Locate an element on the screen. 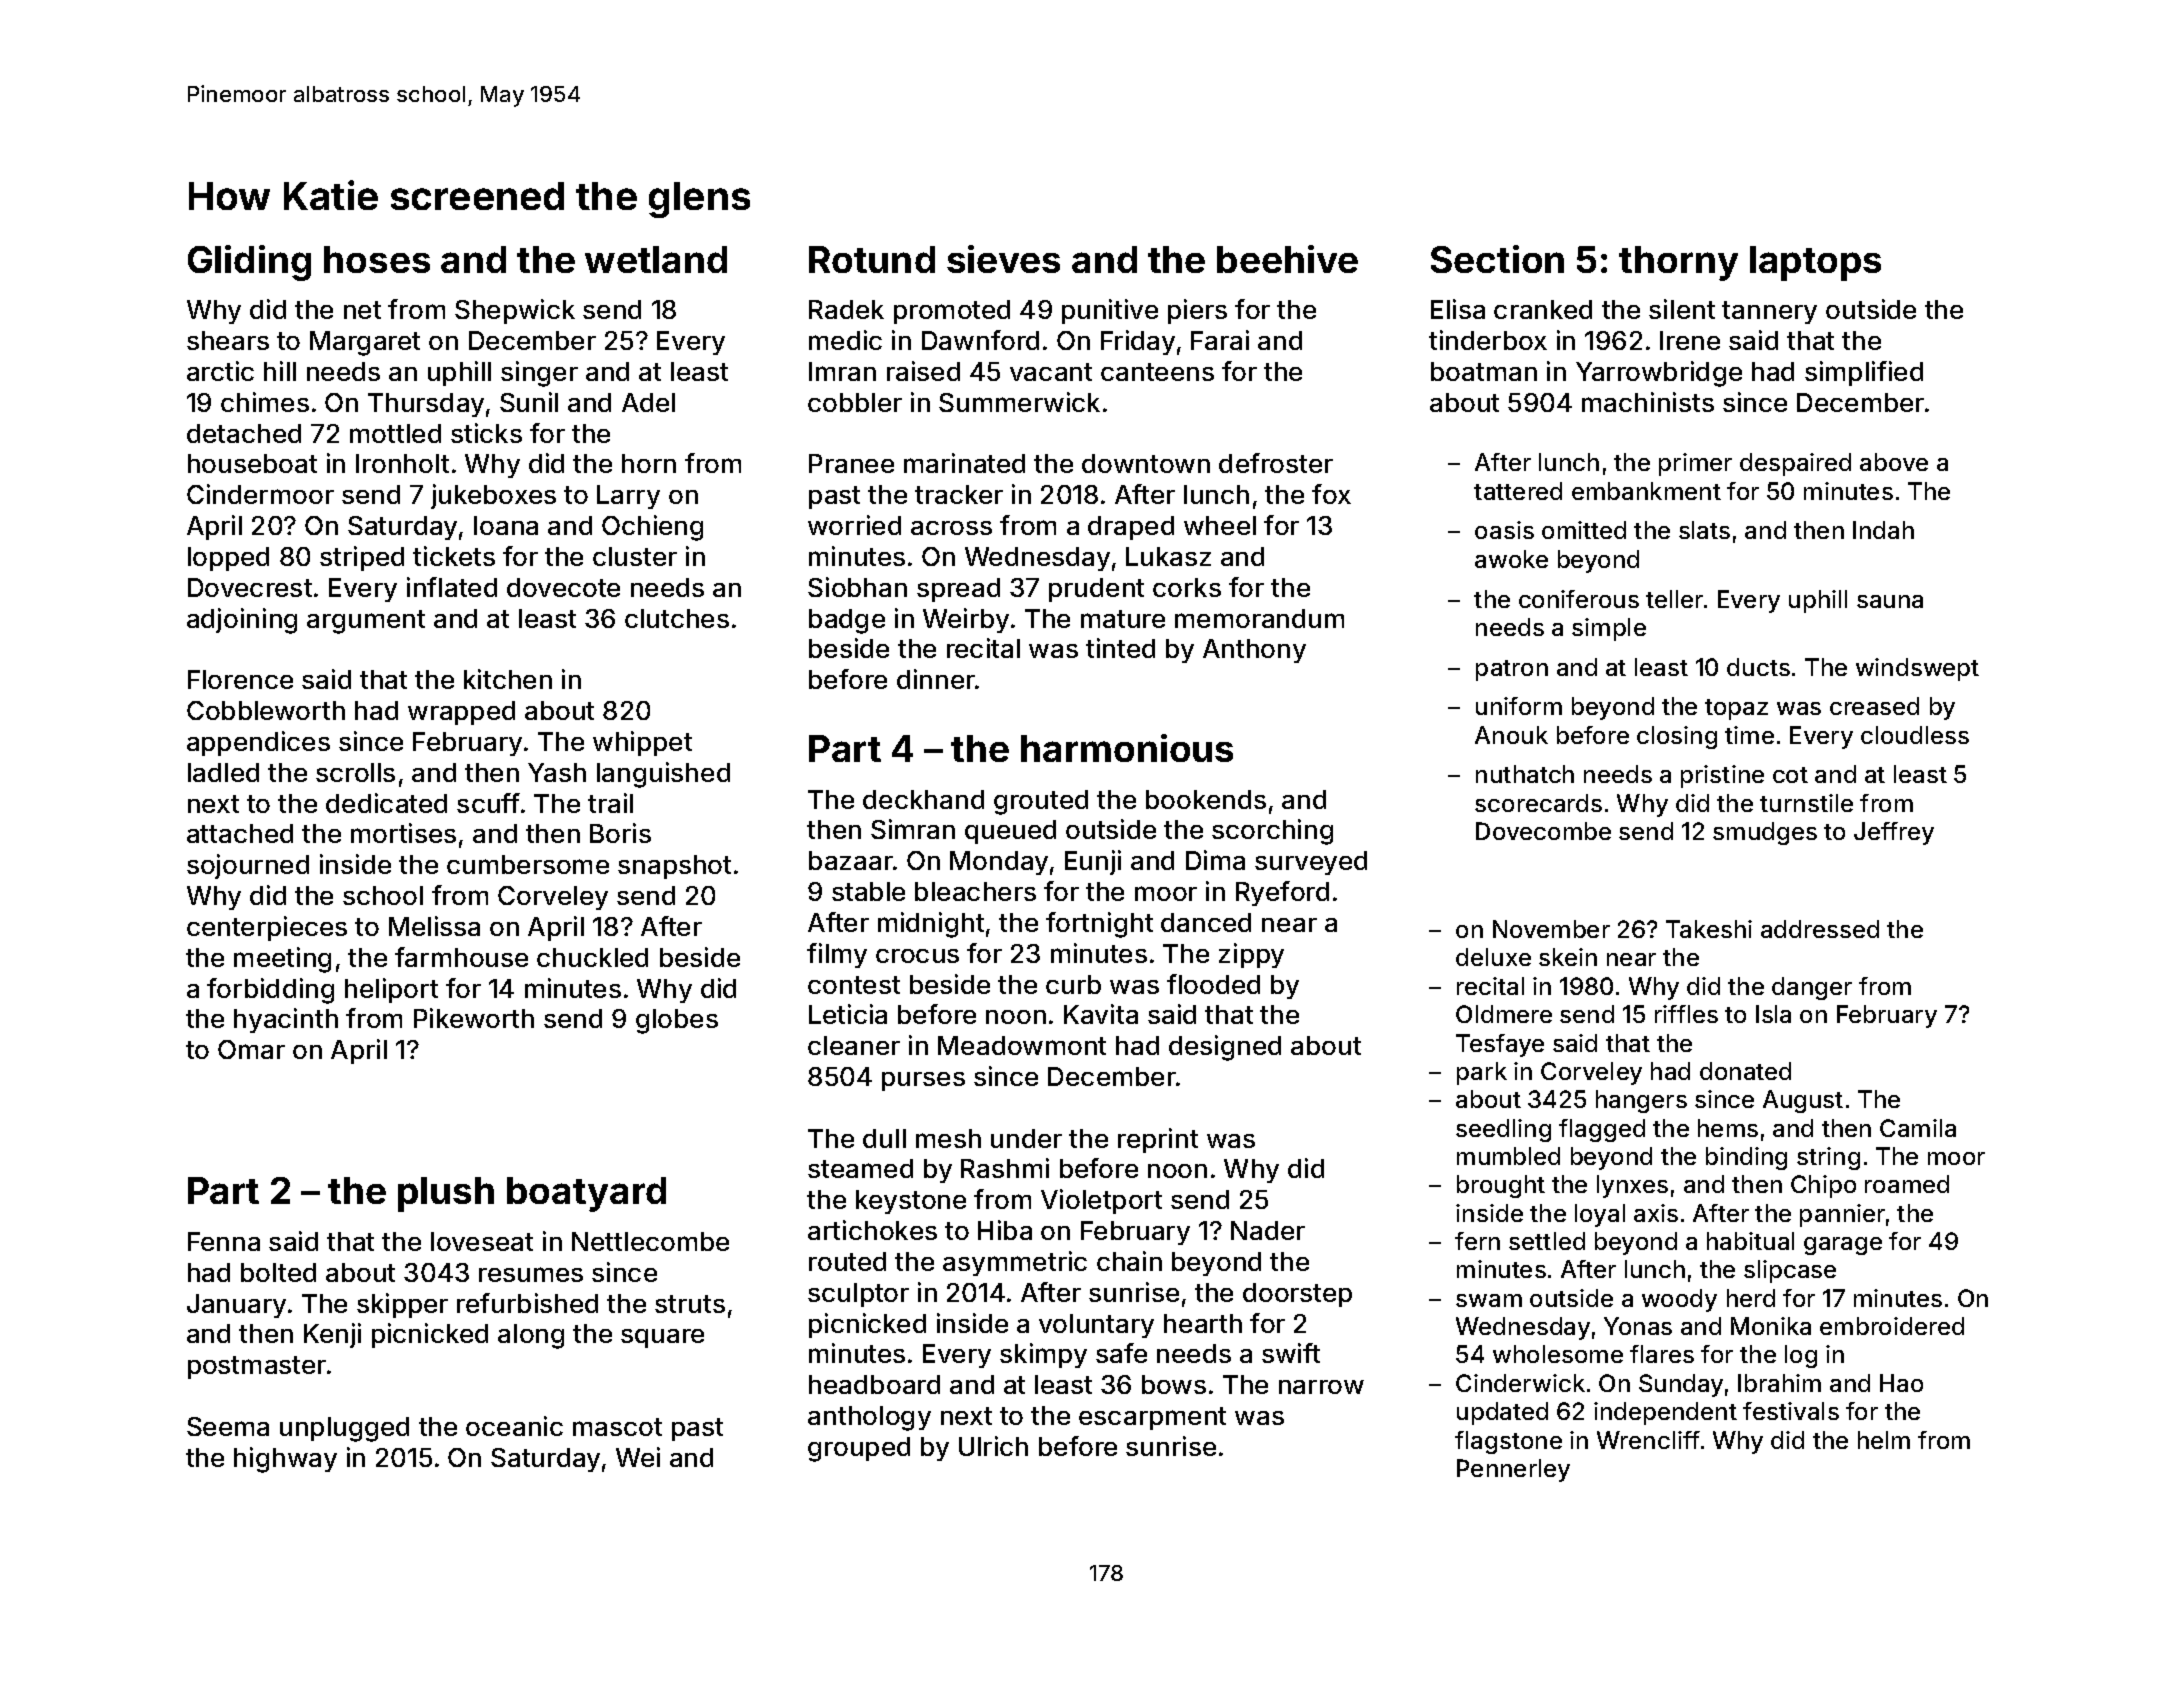 This screenshot has height=1683, width=2178. canteens is located at coordinates (1157, 372).
